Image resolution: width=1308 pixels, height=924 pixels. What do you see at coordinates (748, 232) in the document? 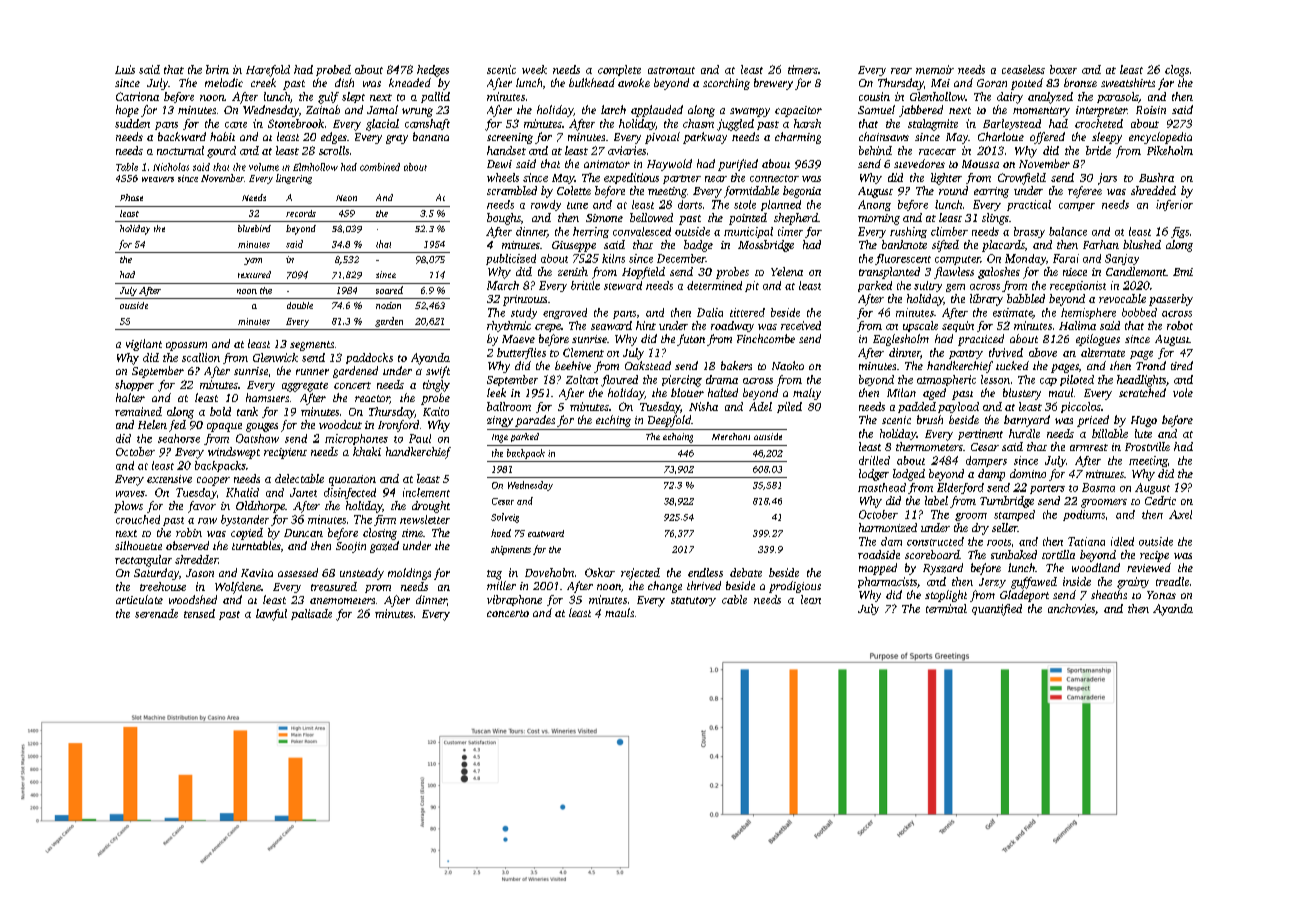
I see `municipal` at bounding box center [748, 232].
